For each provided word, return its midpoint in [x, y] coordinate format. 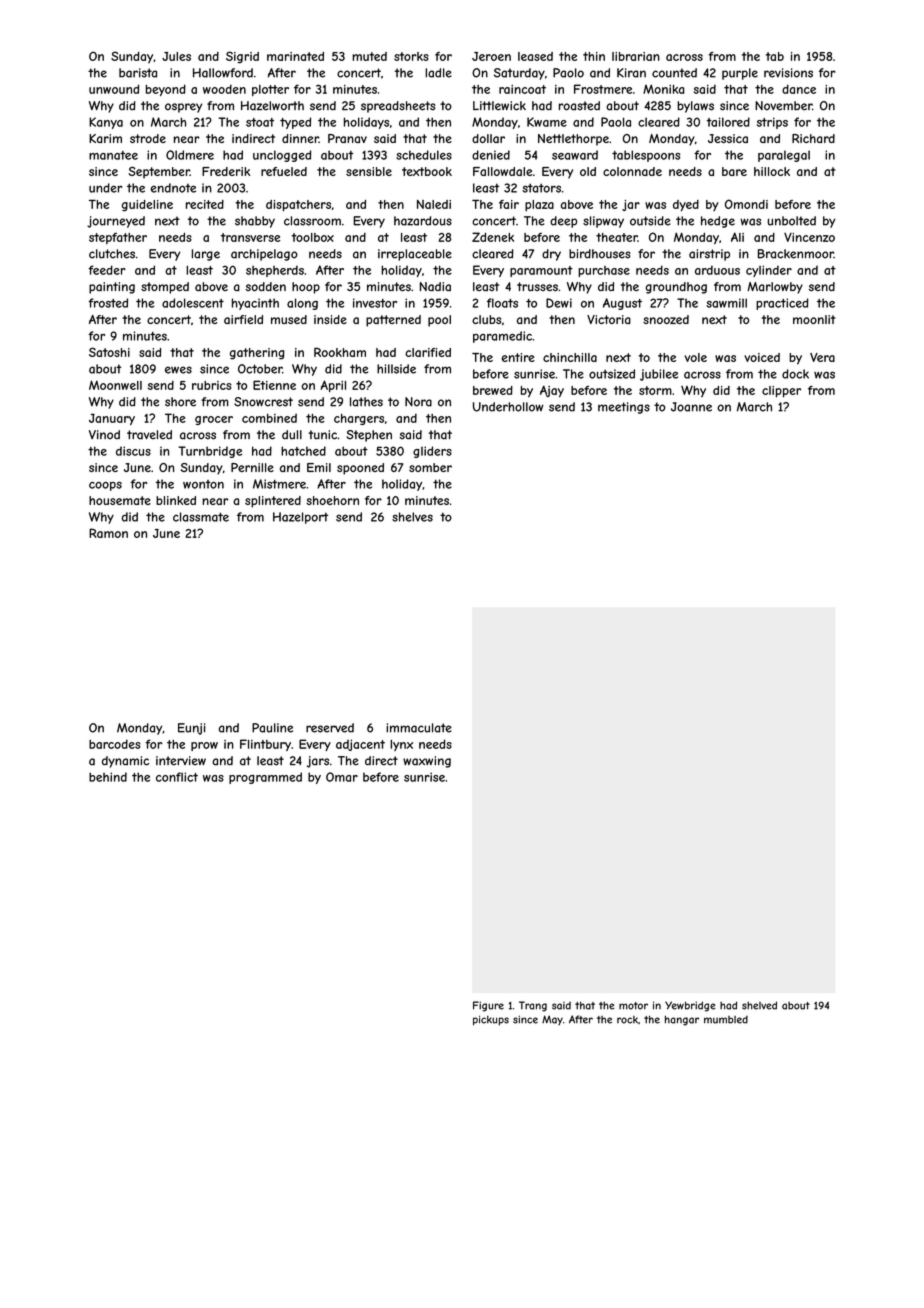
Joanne [691, 407]
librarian [636, 56]
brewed [493, 390]
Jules [176, 56]
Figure [488, 1006]
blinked [176, 500]
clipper [781, 392]
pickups [491, 1020]
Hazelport [300, 518]
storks [411, 56]
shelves [412, 517]
